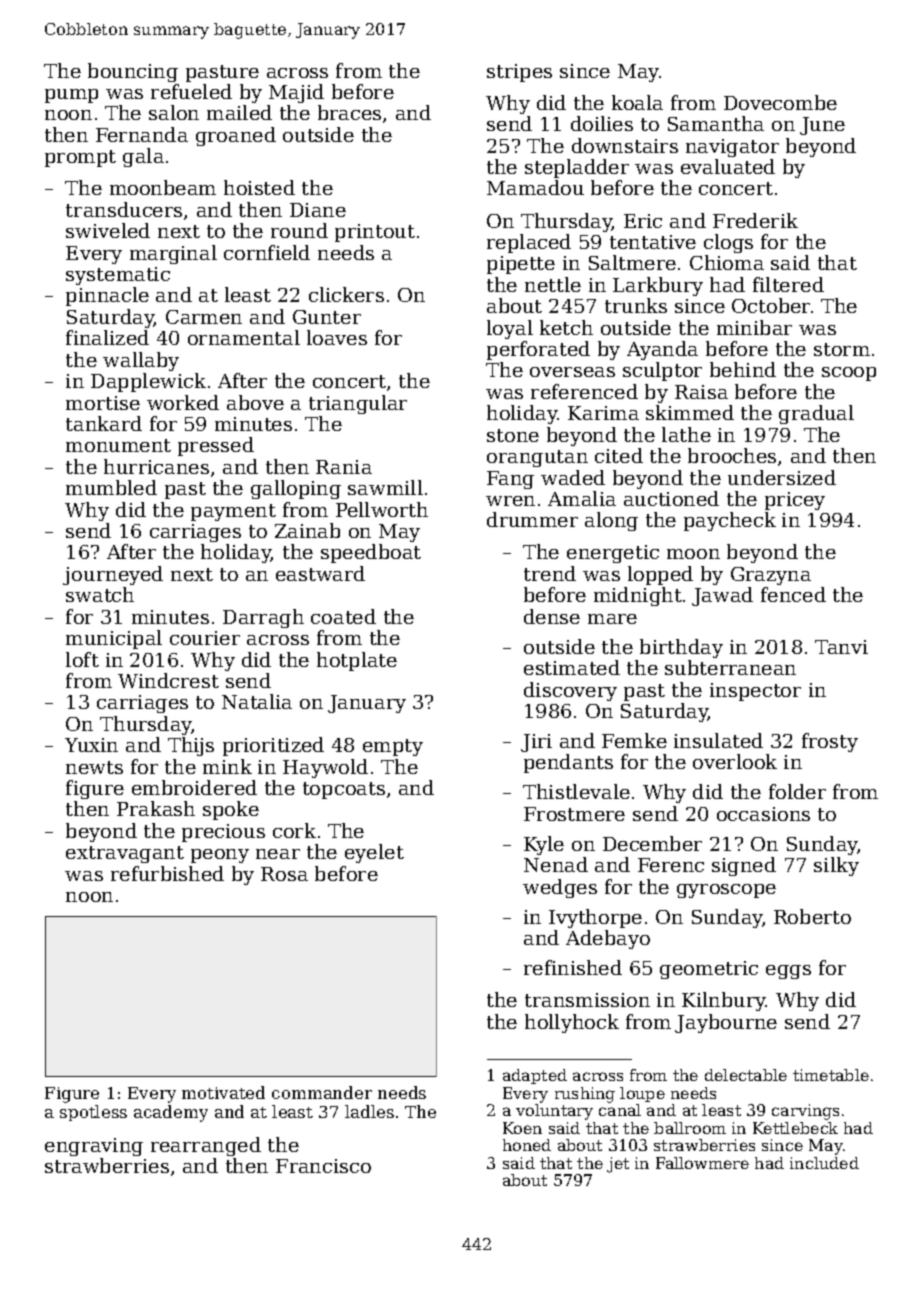 Image resolution: width=924 pixels, height=1314 pixels. I want to click on hotplate, so click(357, 661).
